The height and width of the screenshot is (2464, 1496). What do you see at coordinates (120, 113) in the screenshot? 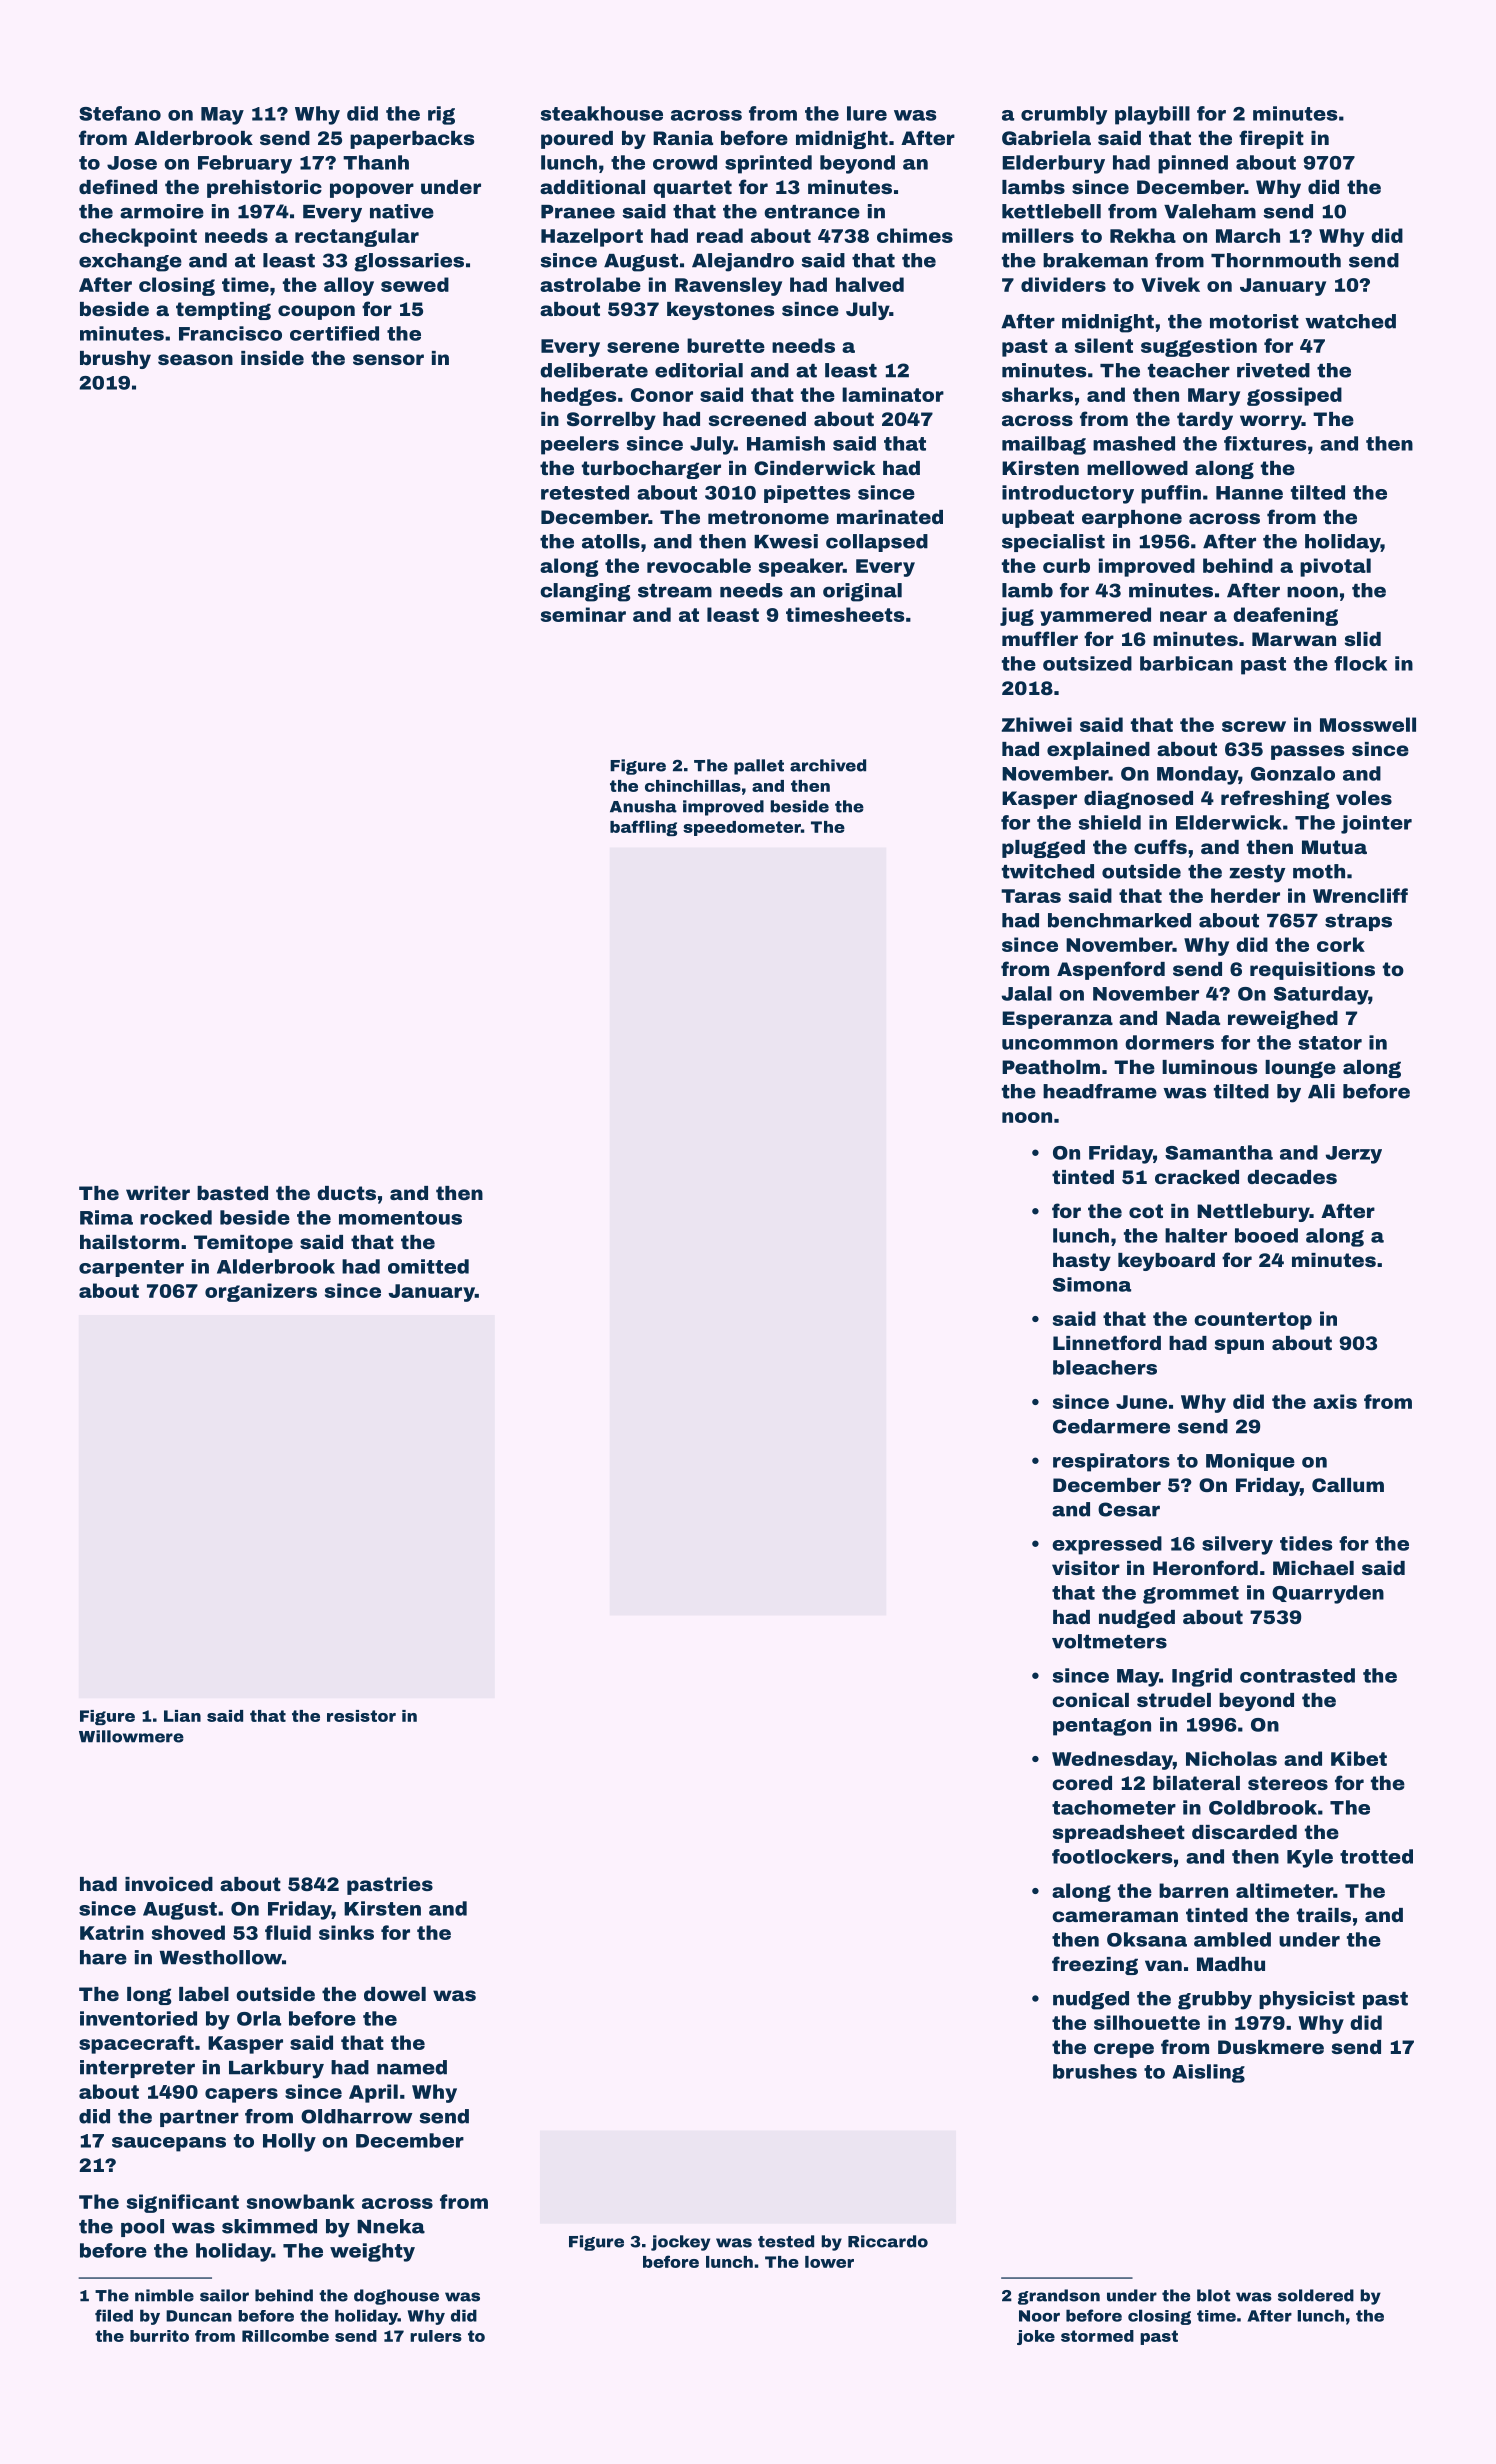
I see `Stefano` at bounding box center [120, 113].
